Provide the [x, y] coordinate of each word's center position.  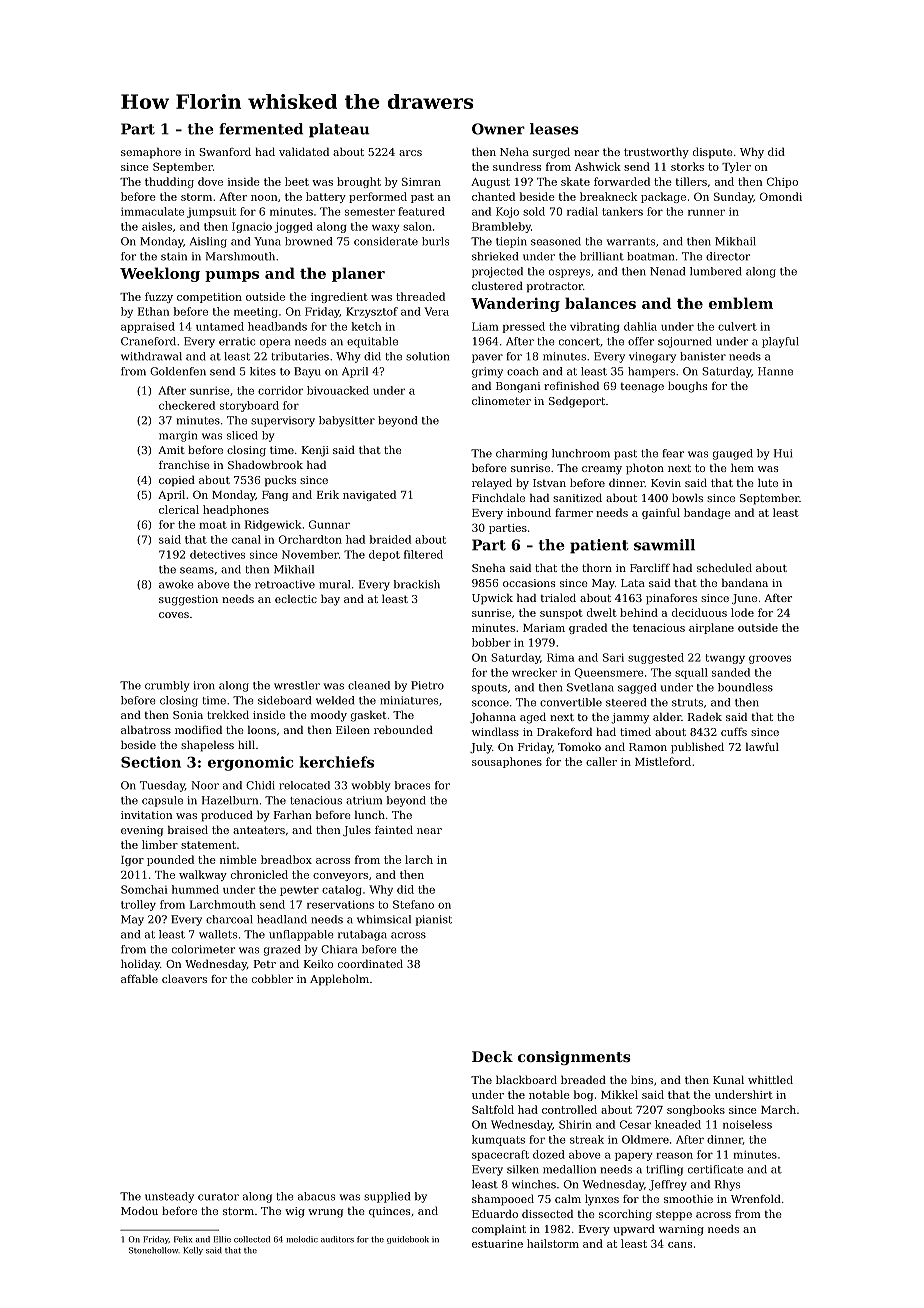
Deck [492, 1056]
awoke [176, 584]
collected [252, 1239]
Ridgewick [273, 525]
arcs [410, 153]
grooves [770, 659]
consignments [574, 1058]
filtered [423, 554]
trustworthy [656, 153]
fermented [261, 129]
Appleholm [339, 980]
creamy [602, 470]
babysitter [347, 421]
